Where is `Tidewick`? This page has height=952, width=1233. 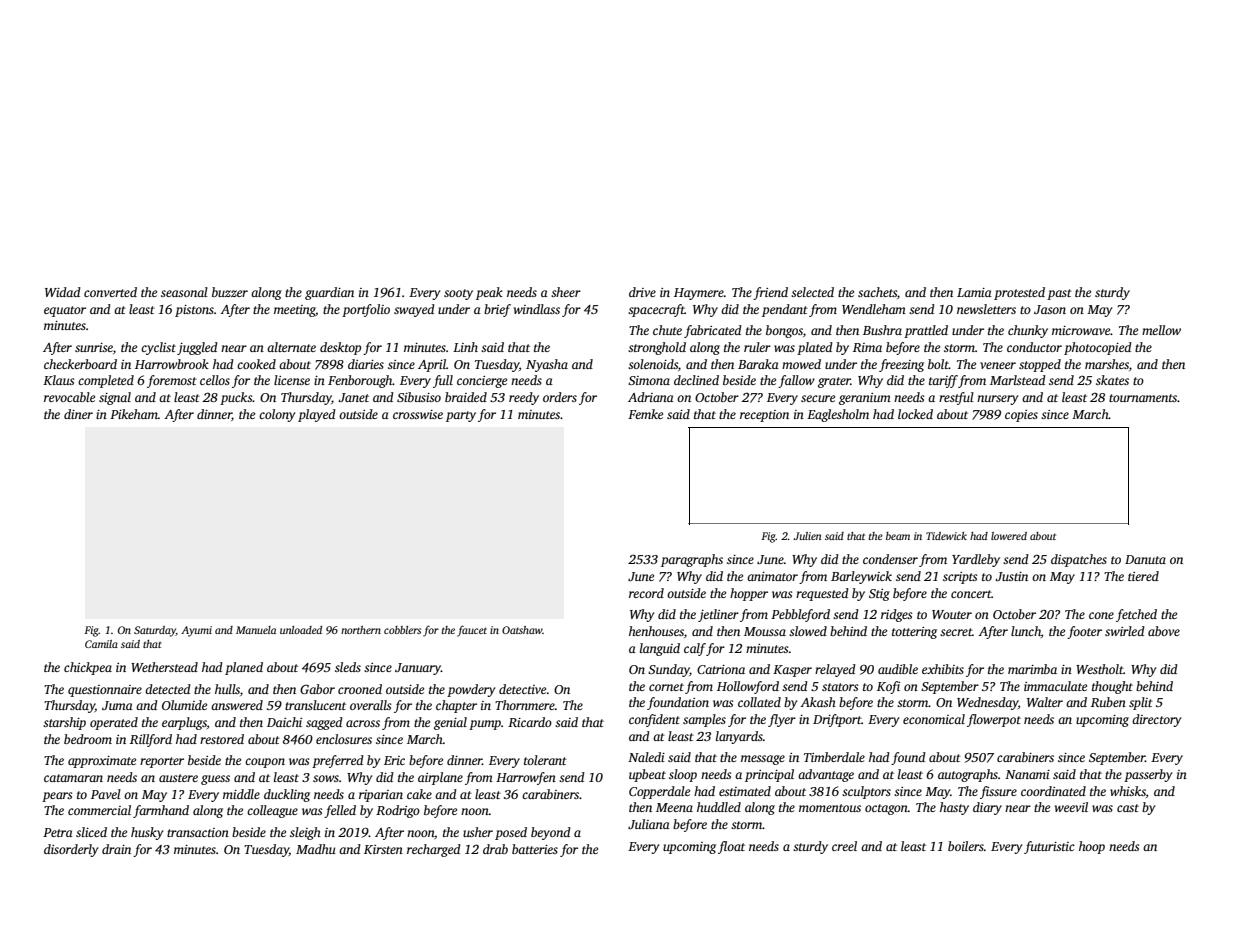
Tidewick is located at coordinates (946, 536).
